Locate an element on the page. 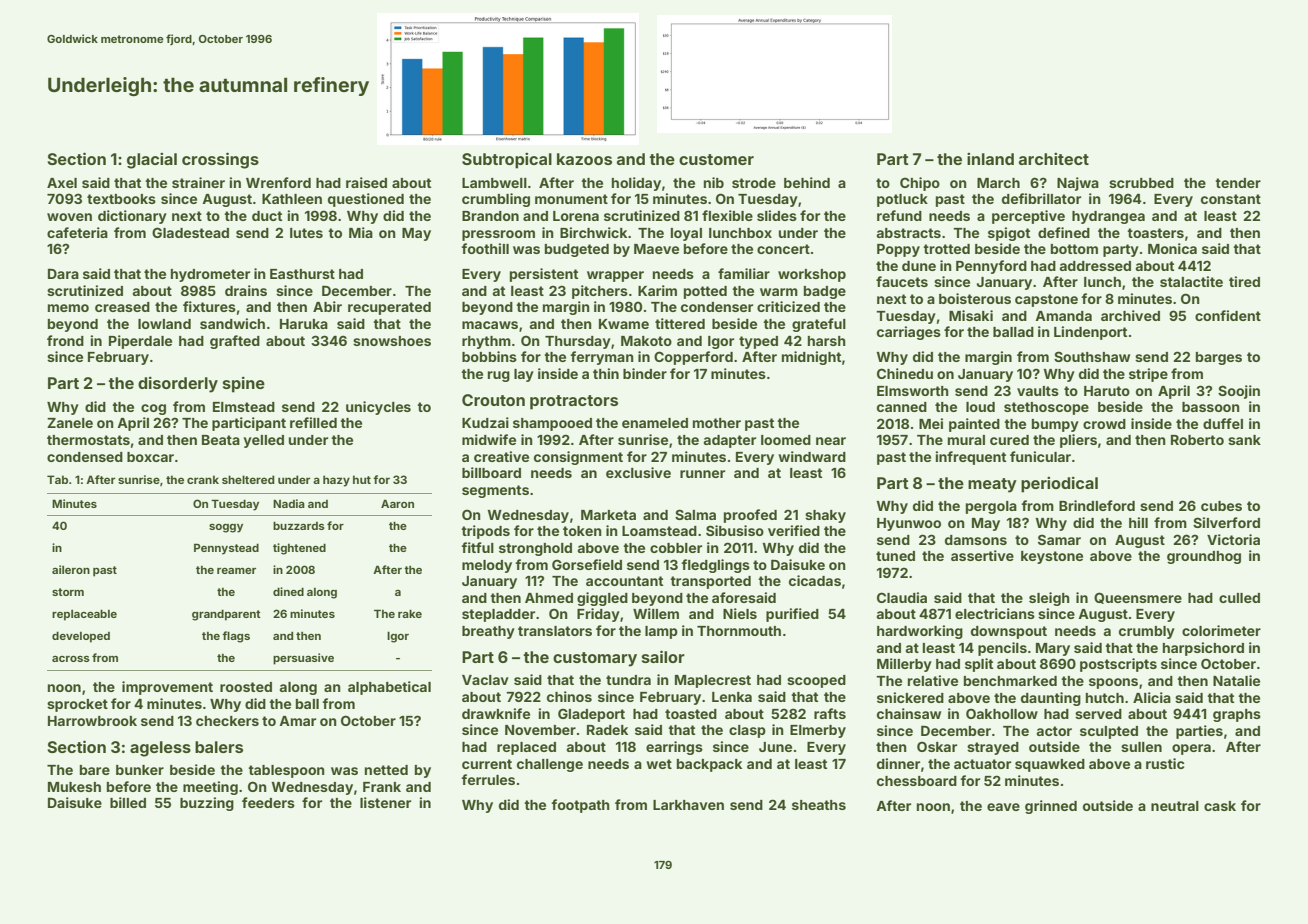 This page has height=924, width=1308. flexible is located at coordinates (727, 215).
